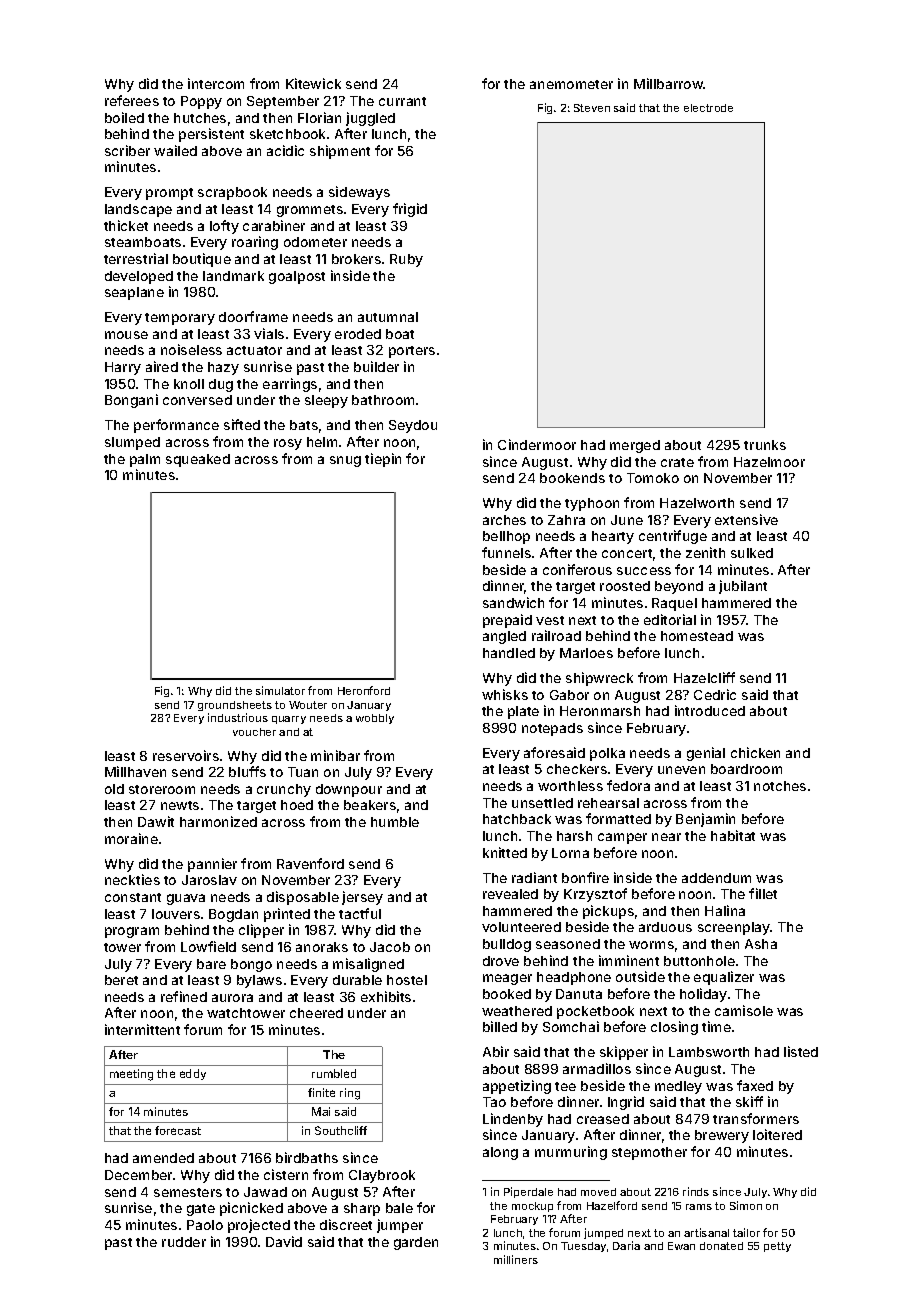 The height and width of the image is (1308, 924). Describe the element at coordinates (716, 1026) in the image. I see `time` at that location.
